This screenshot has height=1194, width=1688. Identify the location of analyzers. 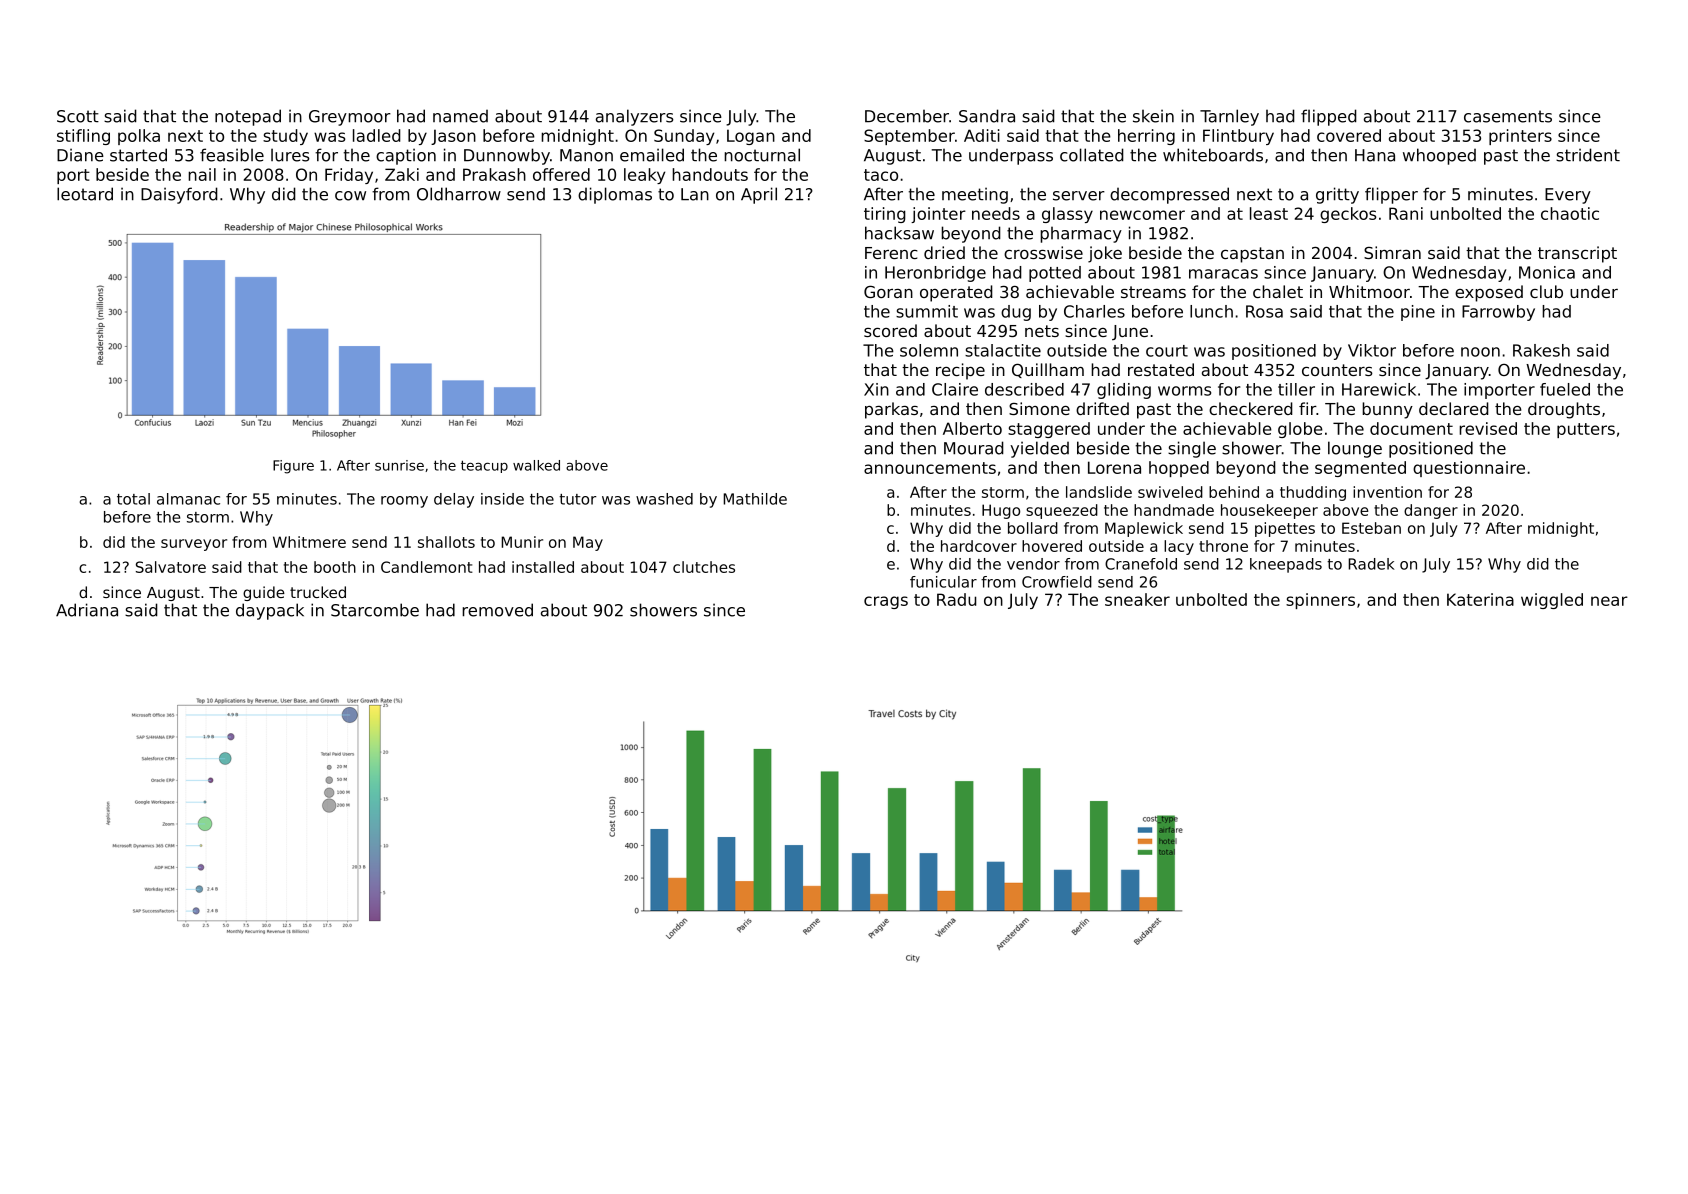
(635, 117).
